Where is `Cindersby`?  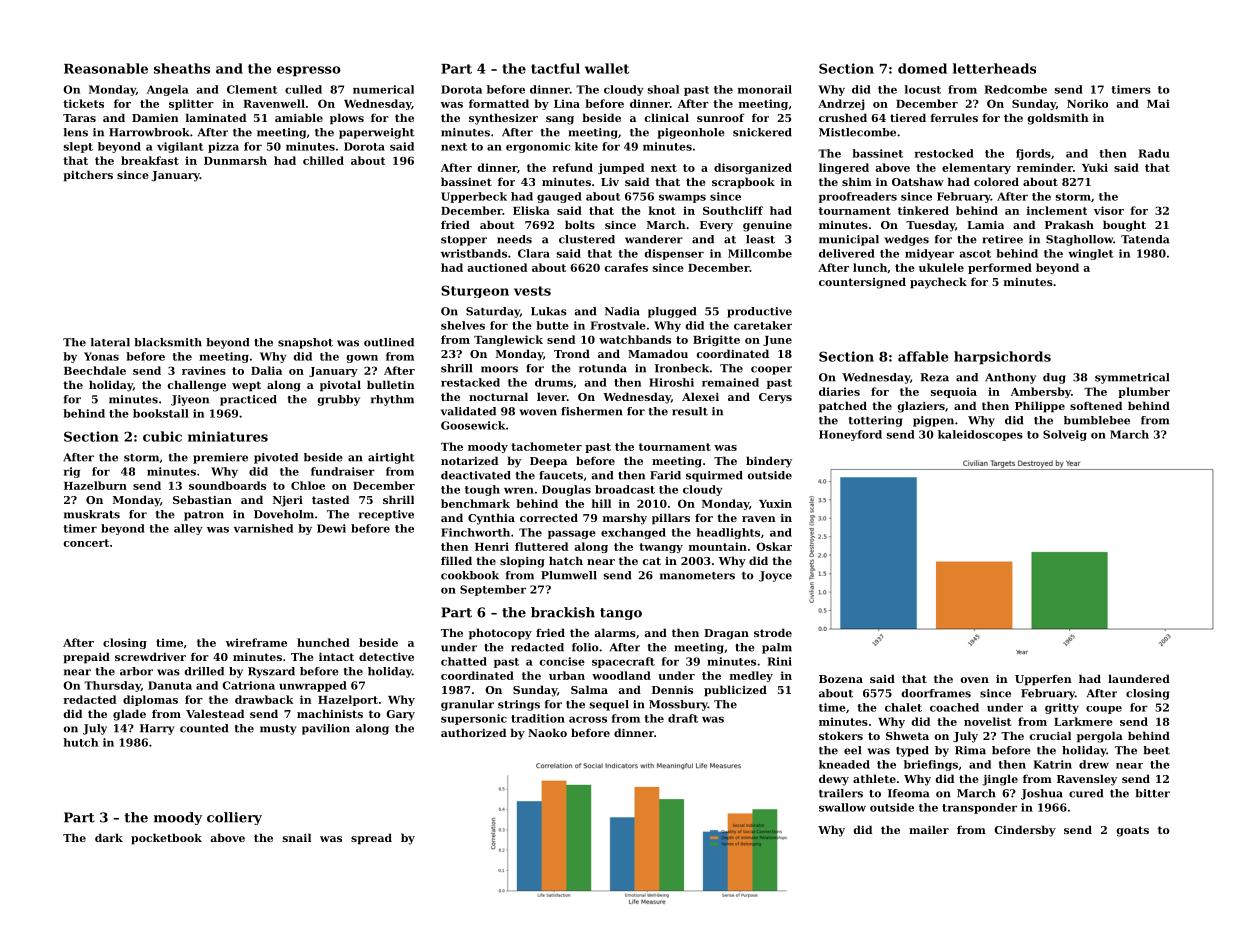
Cindersby is located at coordinates (1025, 831).
